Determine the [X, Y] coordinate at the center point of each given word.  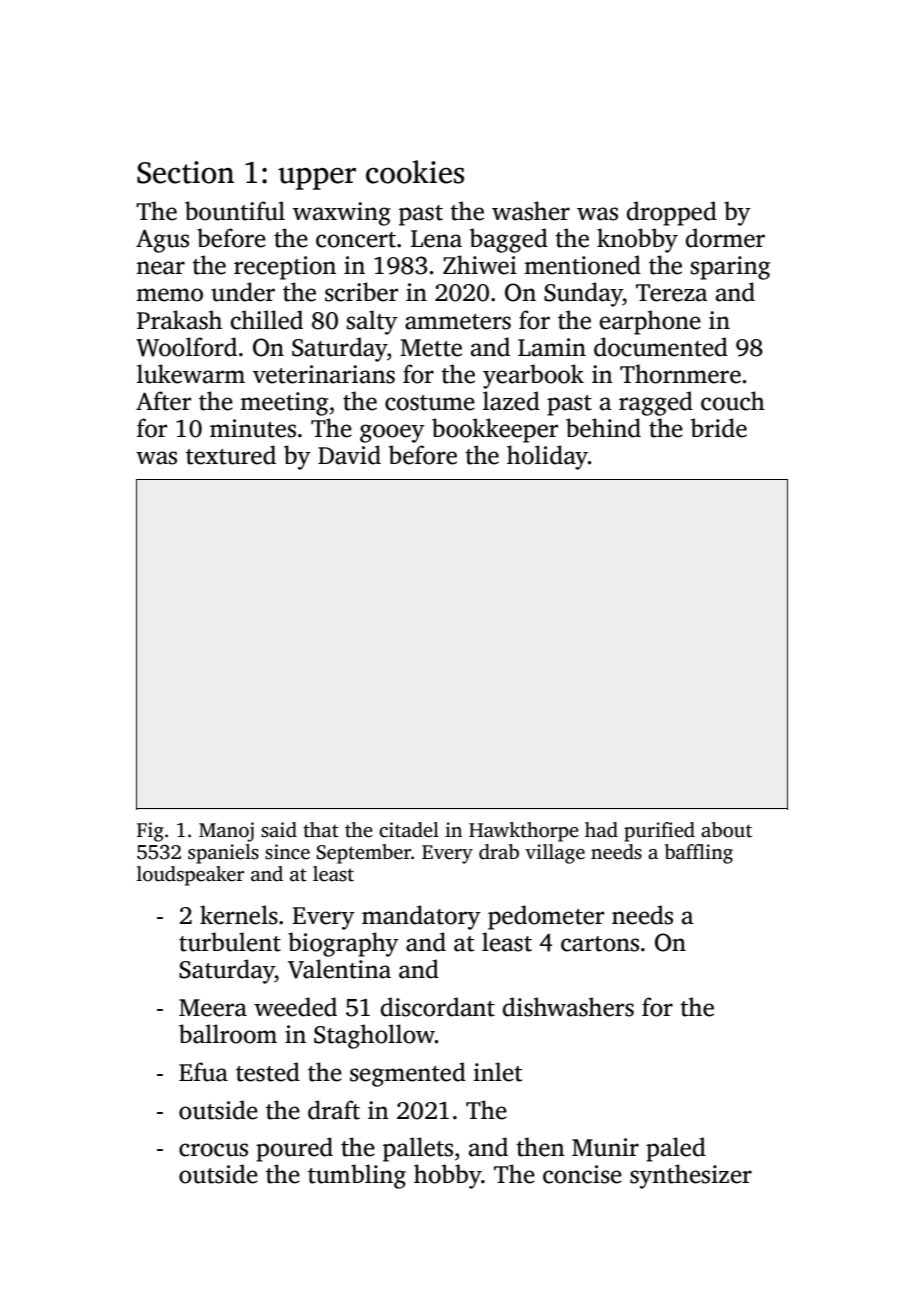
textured [231, 455]
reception [285, 268]
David [349, 455]
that [321, 830]
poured [294, 1149]
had [601, 830]
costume [430, 403]
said [279, 830]
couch [733, 401]
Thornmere [680, 374]
